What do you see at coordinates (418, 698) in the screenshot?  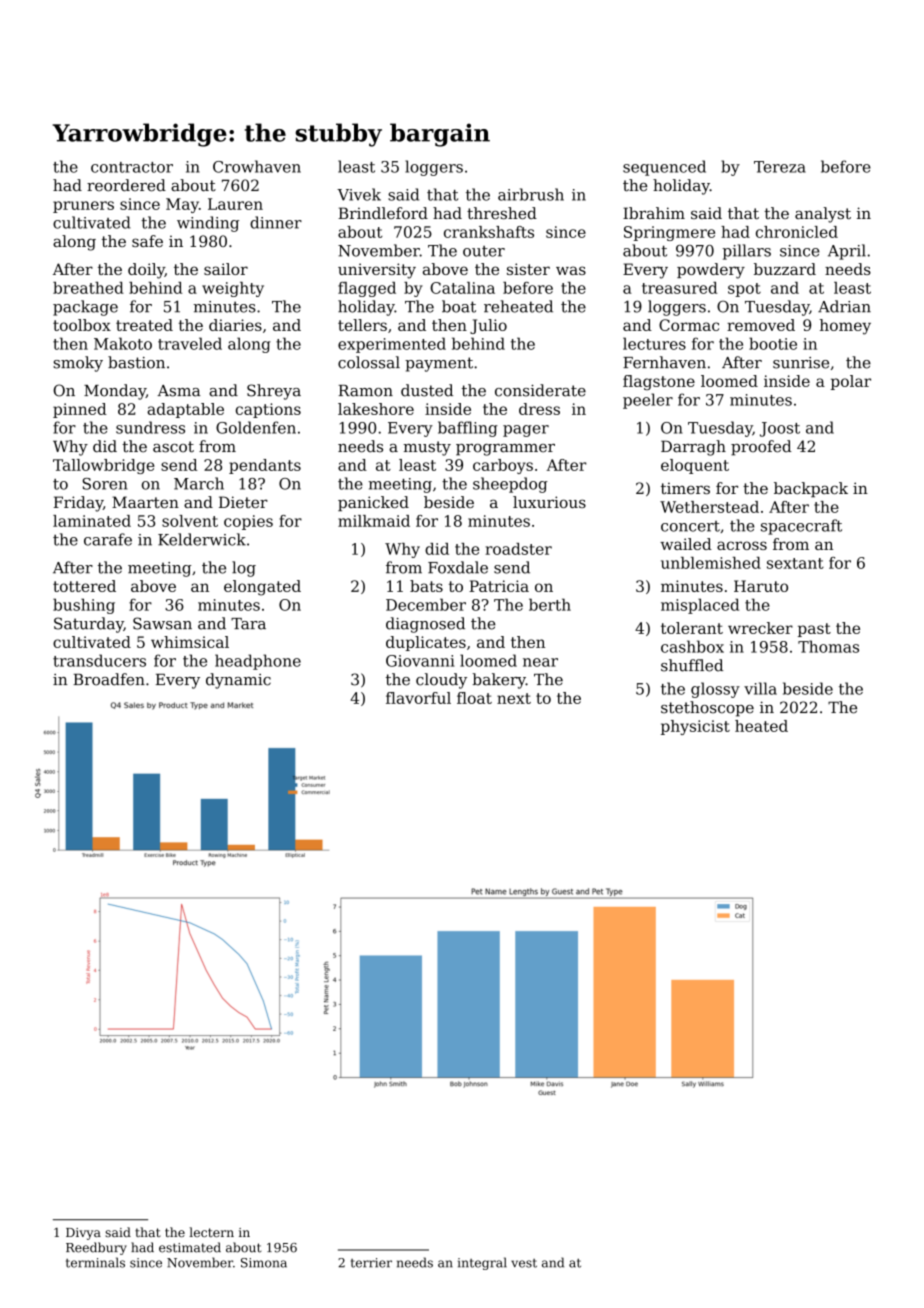 I see `flavorful` at bounding box center [418, 698].
